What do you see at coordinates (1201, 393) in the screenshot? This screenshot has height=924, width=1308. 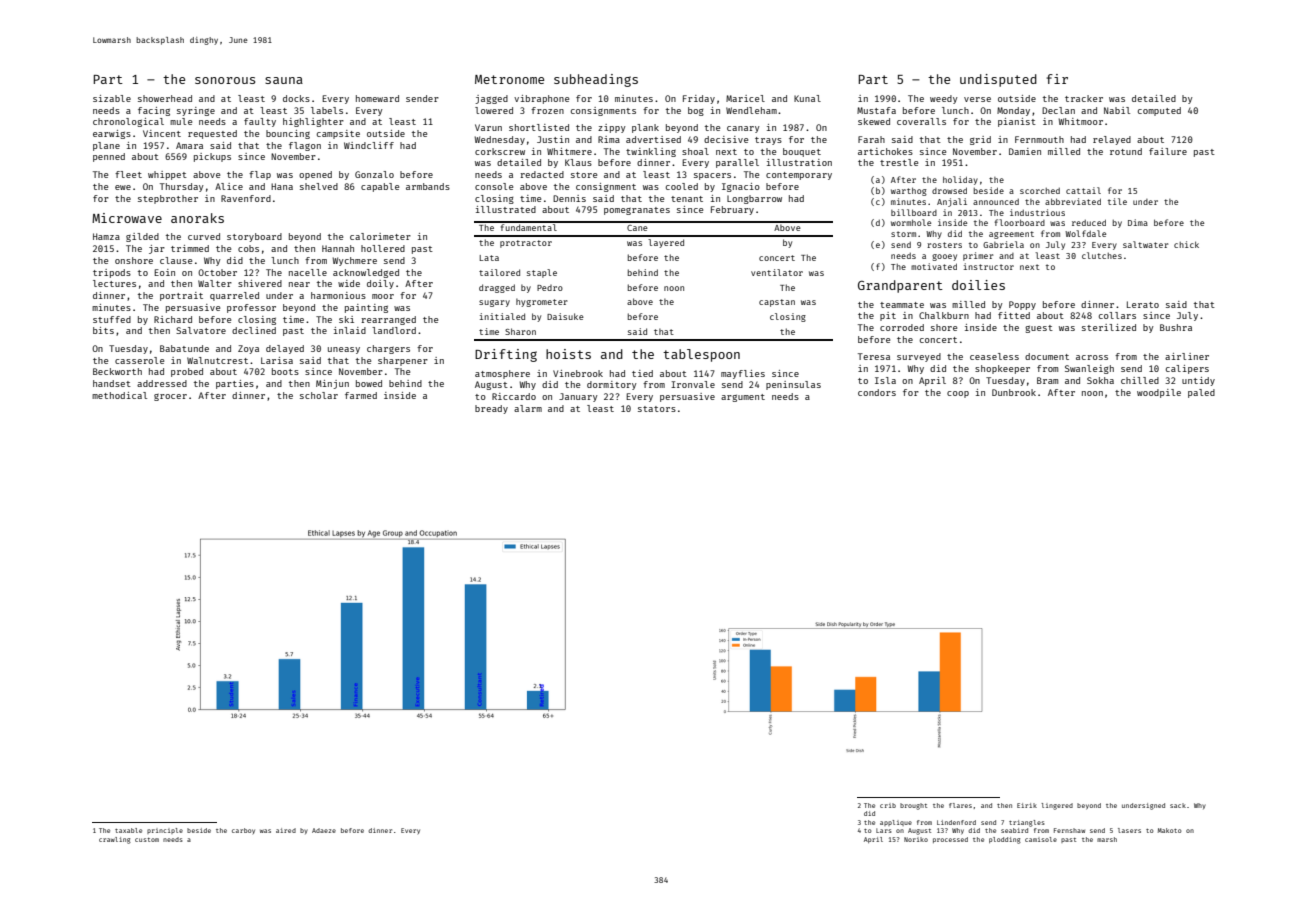 I see `paled` at bounding box center [1201, 393].
